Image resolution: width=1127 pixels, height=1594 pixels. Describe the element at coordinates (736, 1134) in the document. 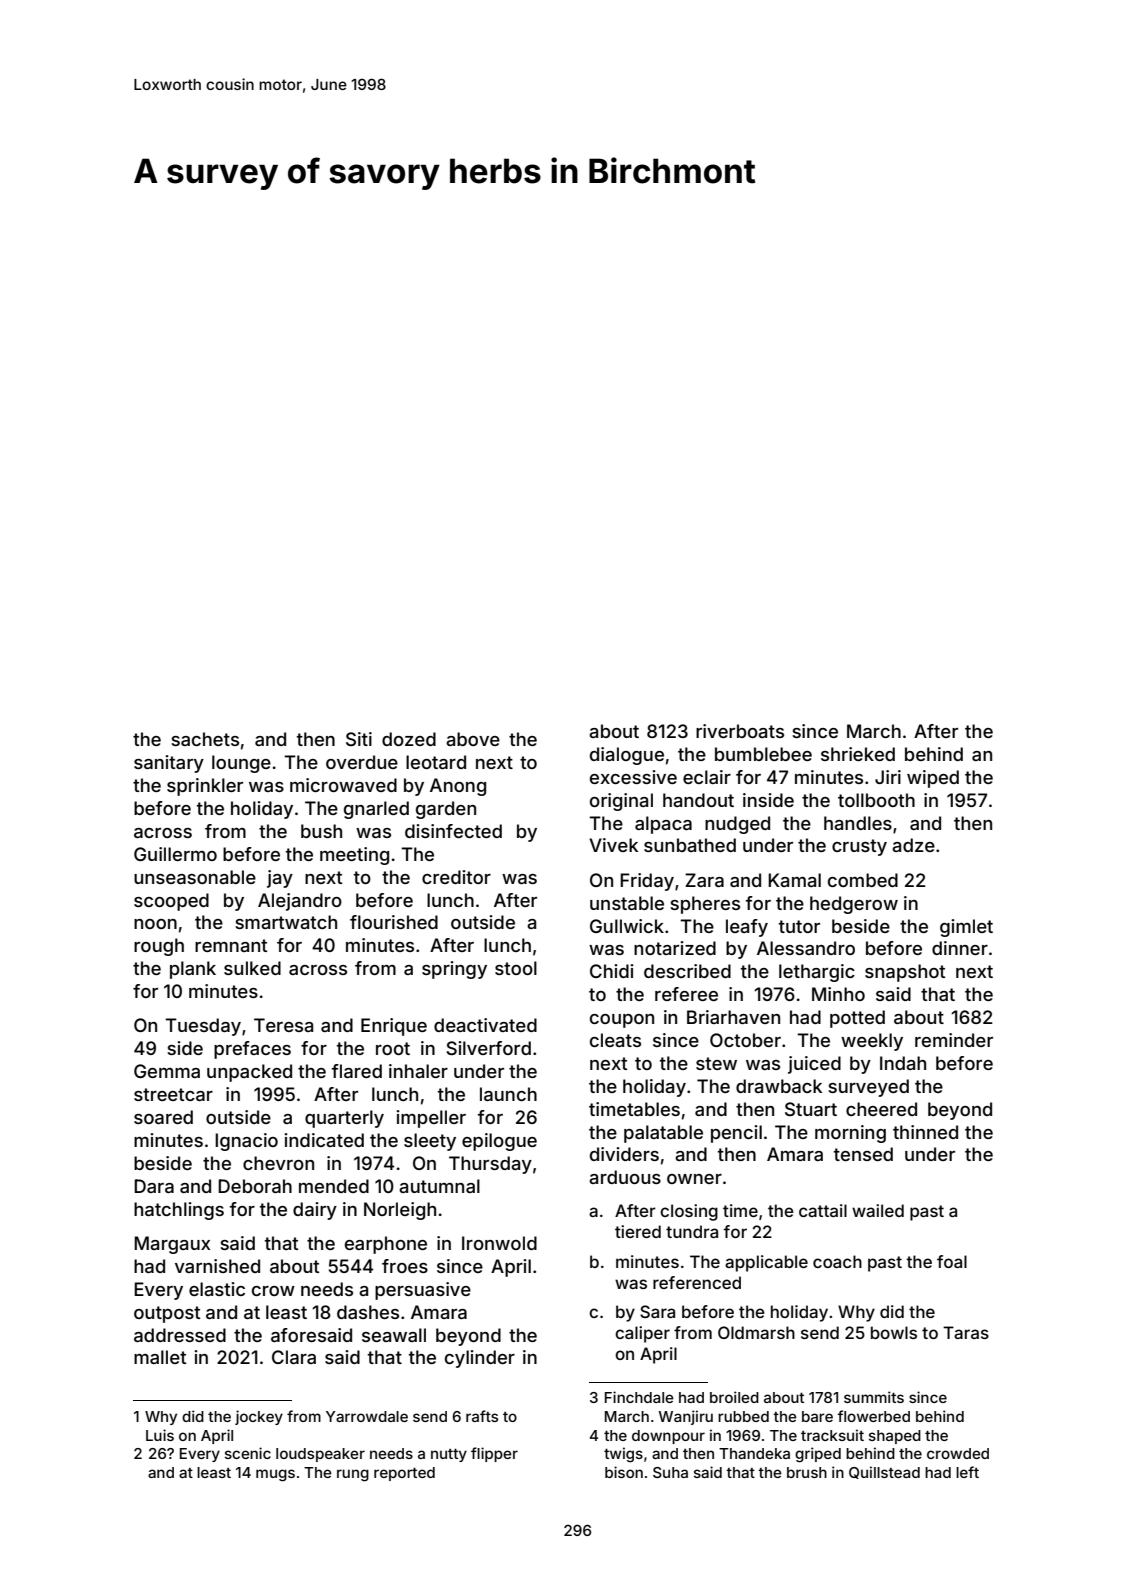

I see `pencil` at that location.
